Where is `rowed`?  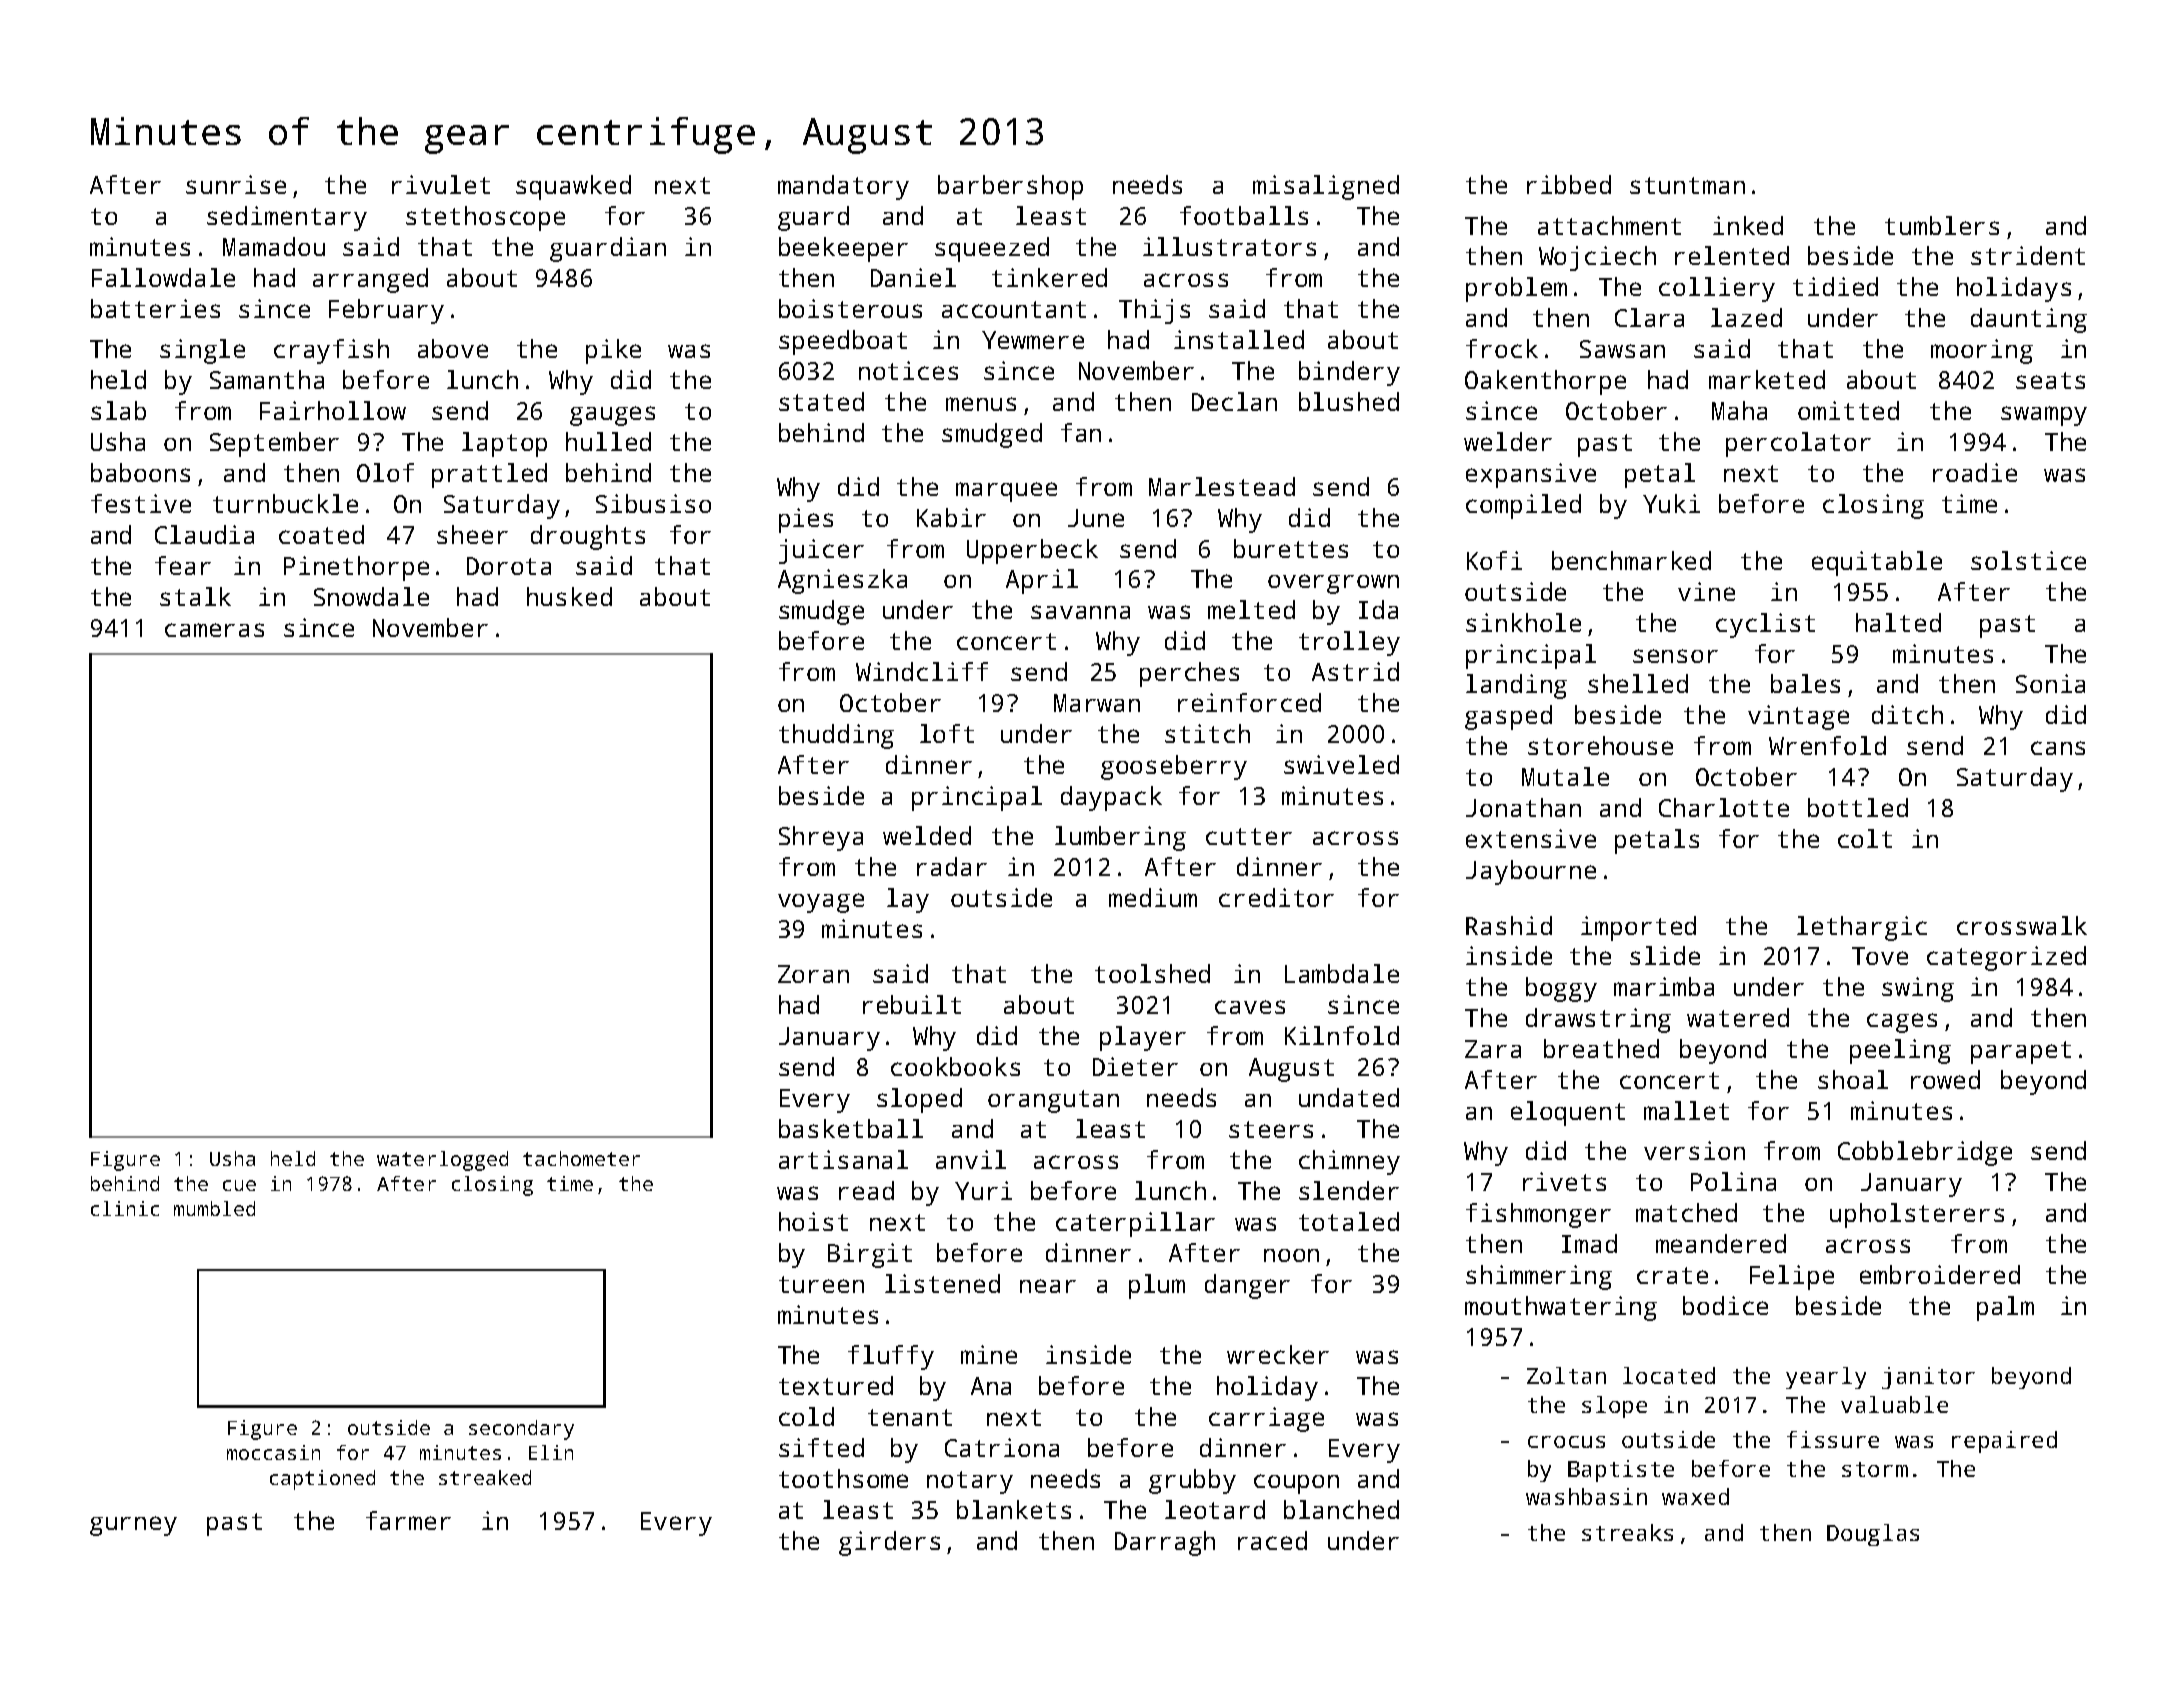 rowed is located at coordinates (1945, 1079).
